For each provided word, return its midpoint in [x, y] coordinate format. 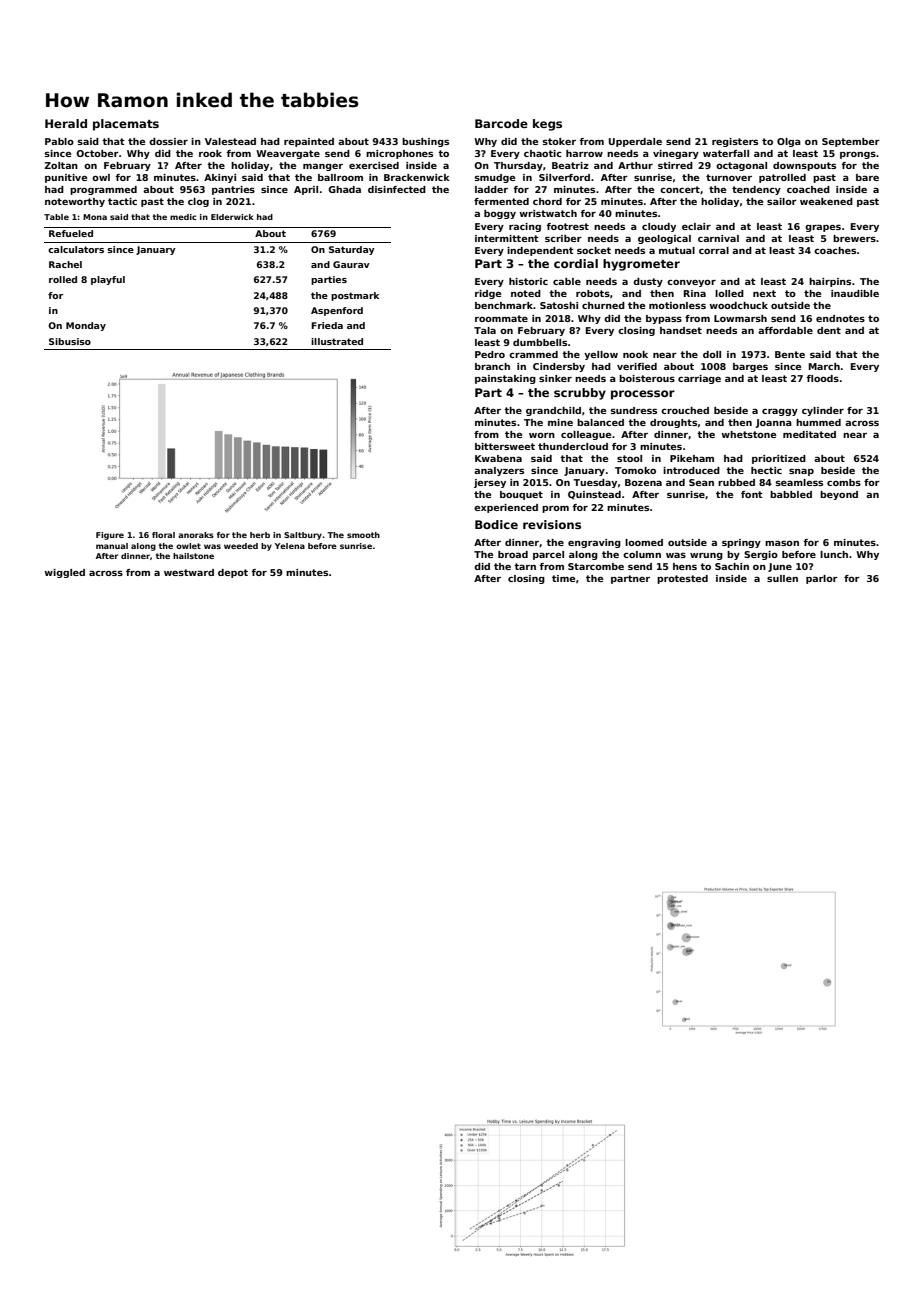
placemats [126, 125]
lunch [834, 554]
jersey [490, 483]
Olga [789, 142]
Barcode [501, 123]
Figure [110, 536]
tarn [525, 566]
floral [163, 535]
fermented [501, 201]
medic [183, 217]
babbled [791, 494]
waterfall [726, 153]
